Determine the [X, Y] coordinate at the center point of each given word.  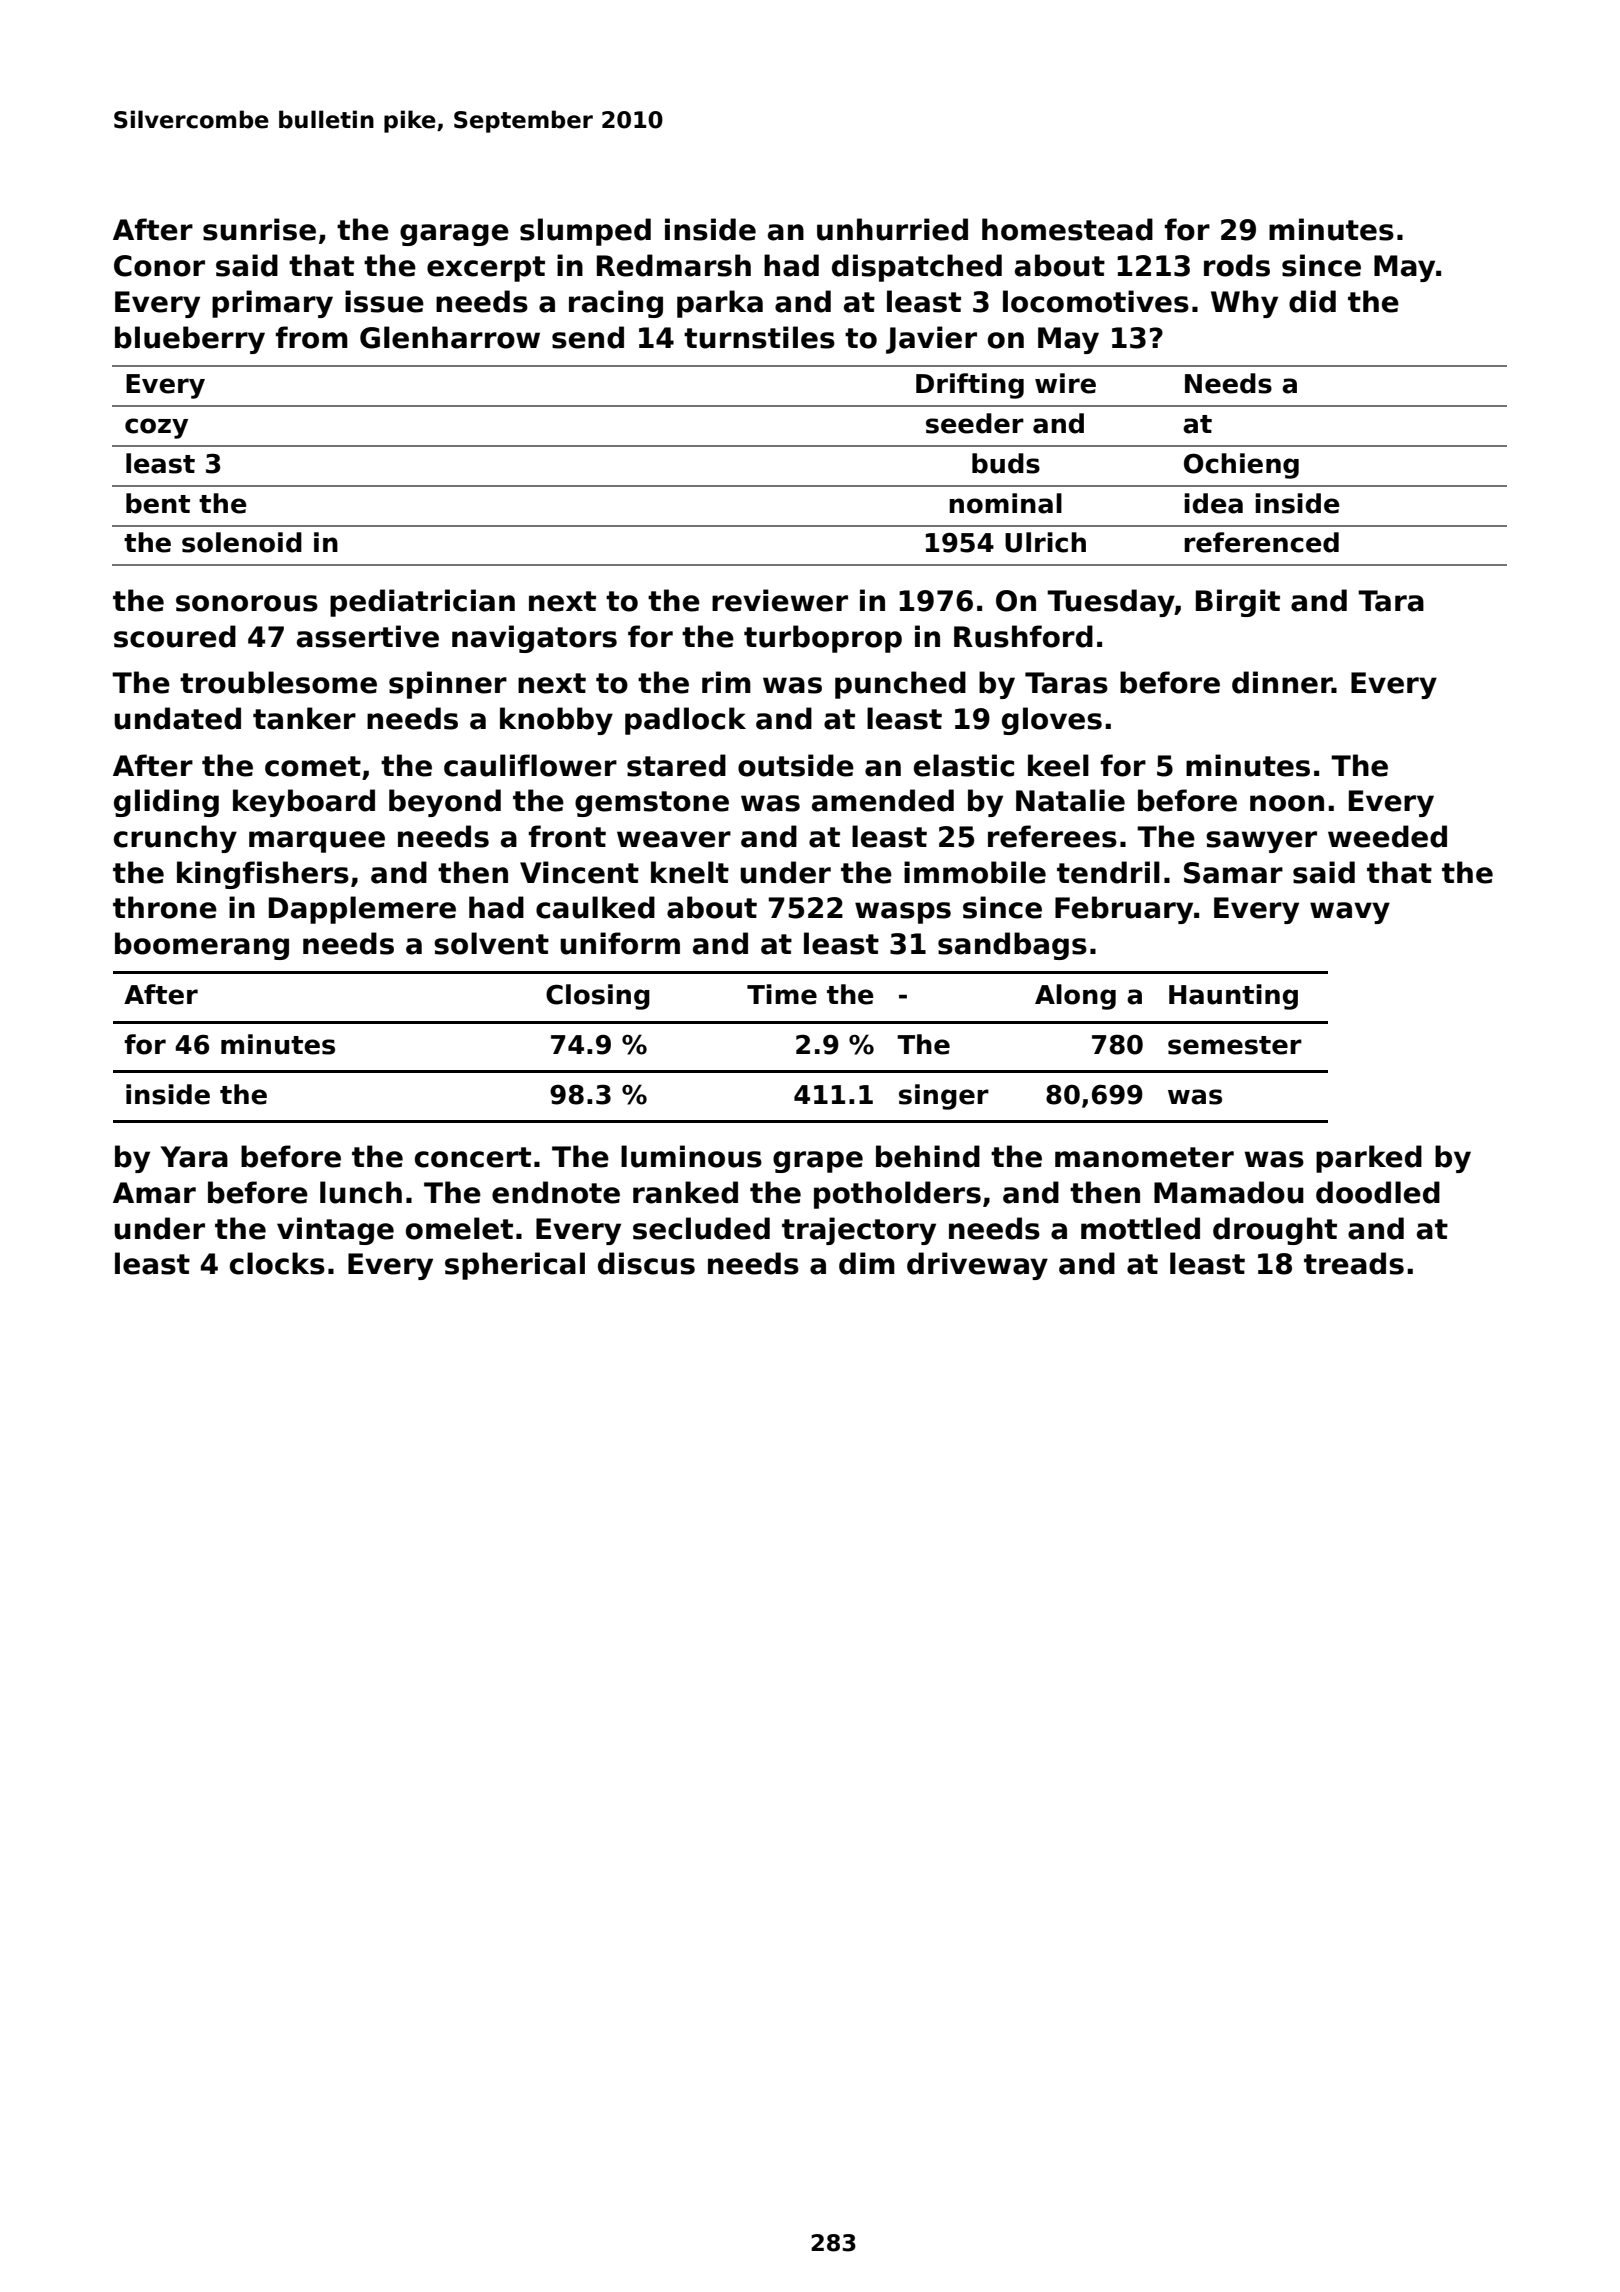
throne [165, 907]
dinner [1282, 682]
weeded [1387, 836]
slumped [585, 232]
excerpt [486, 269]
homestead [1067, 229]
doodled [1378, 1192]
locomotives [1096, 301]
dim [867, 1263]
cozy [156, 428]
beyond [445, 803]
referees [1052, 836]
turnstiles [759, 337]
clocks [277, 1263]
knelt [690, 872]
